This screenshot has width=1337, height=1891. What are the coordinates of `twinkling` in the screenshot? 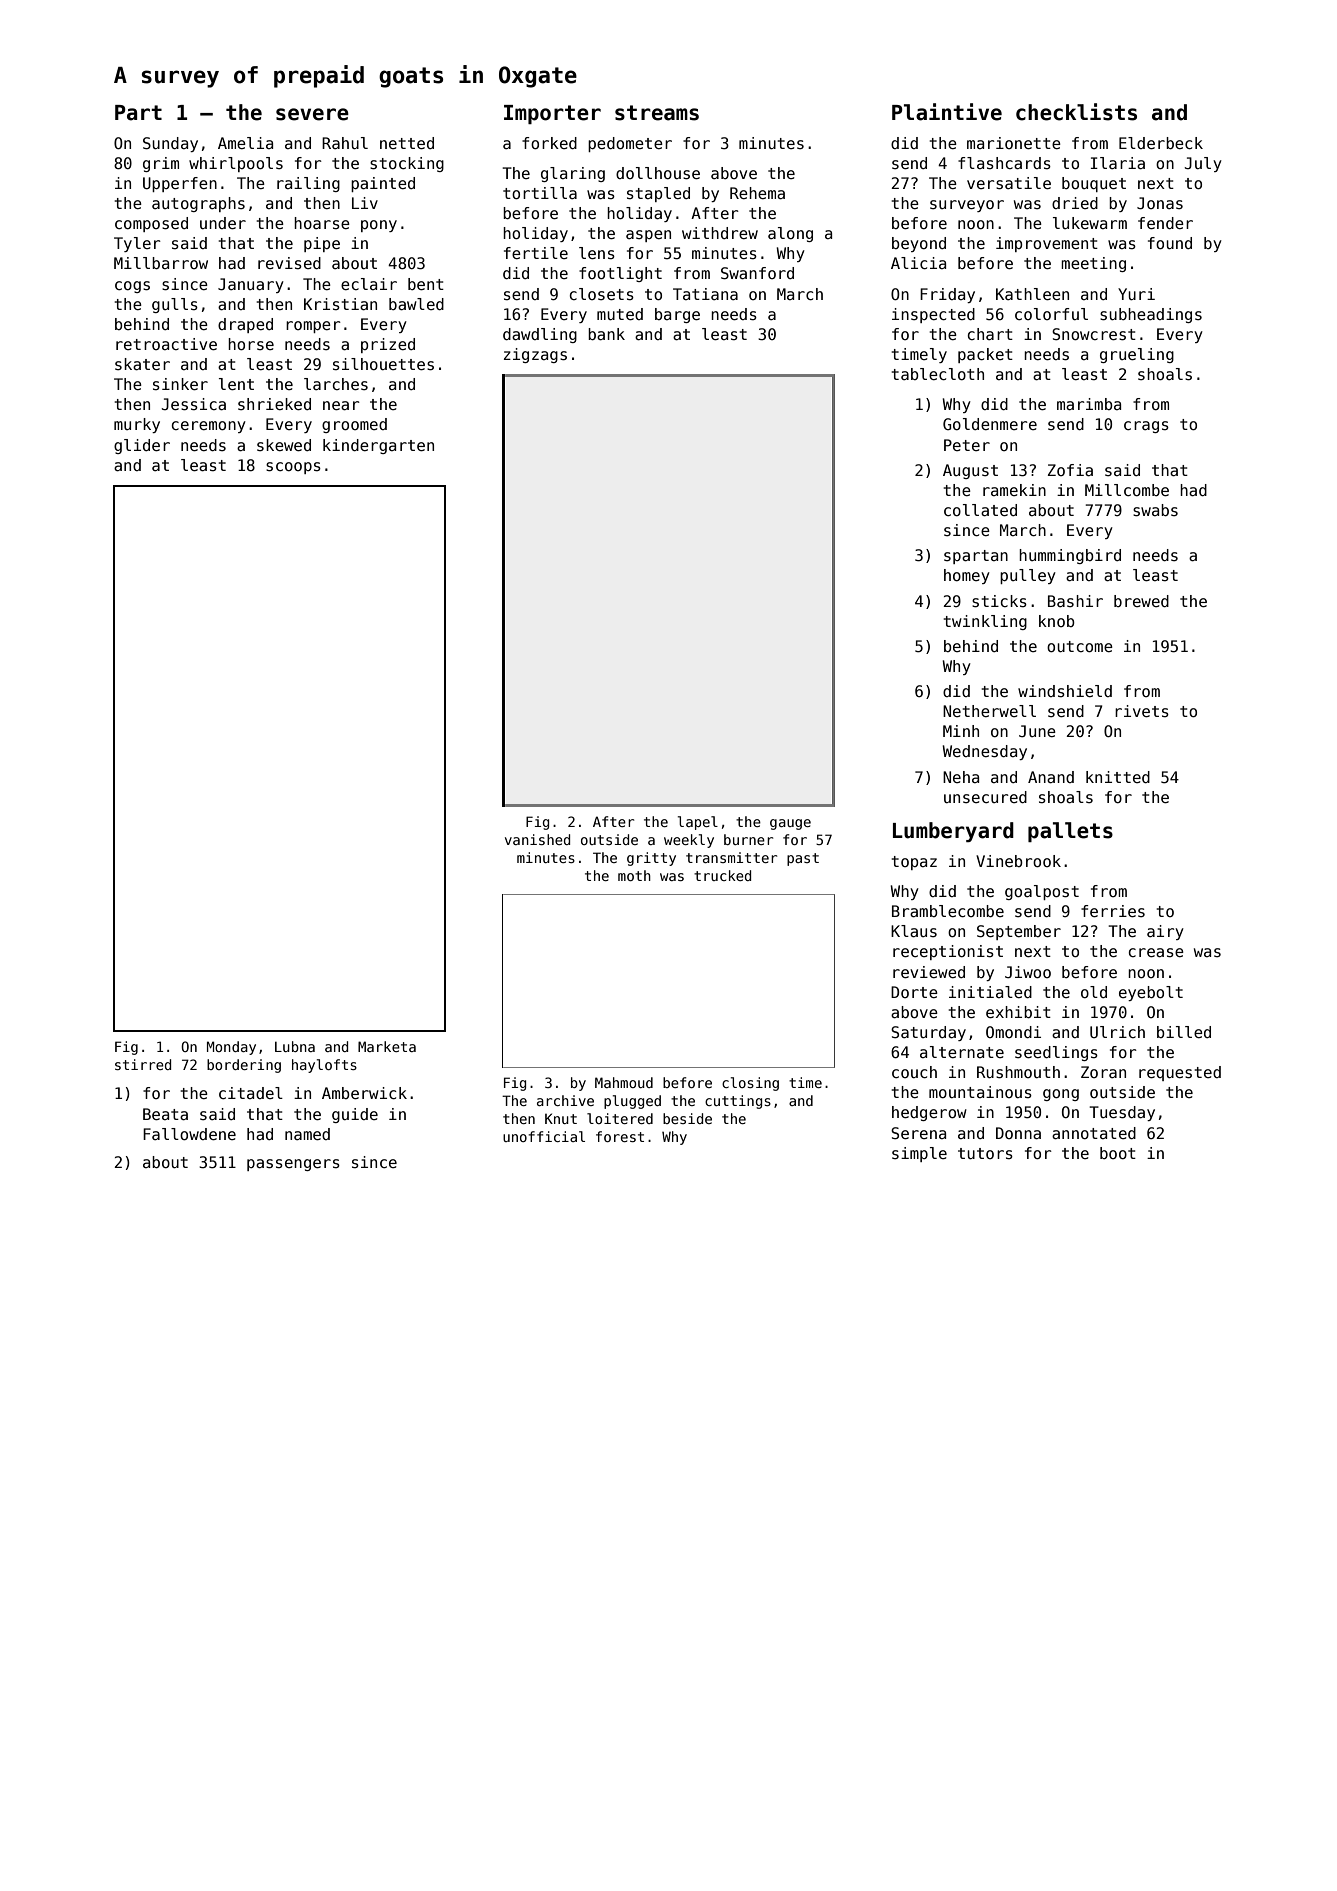 It's located at (985, 622).
